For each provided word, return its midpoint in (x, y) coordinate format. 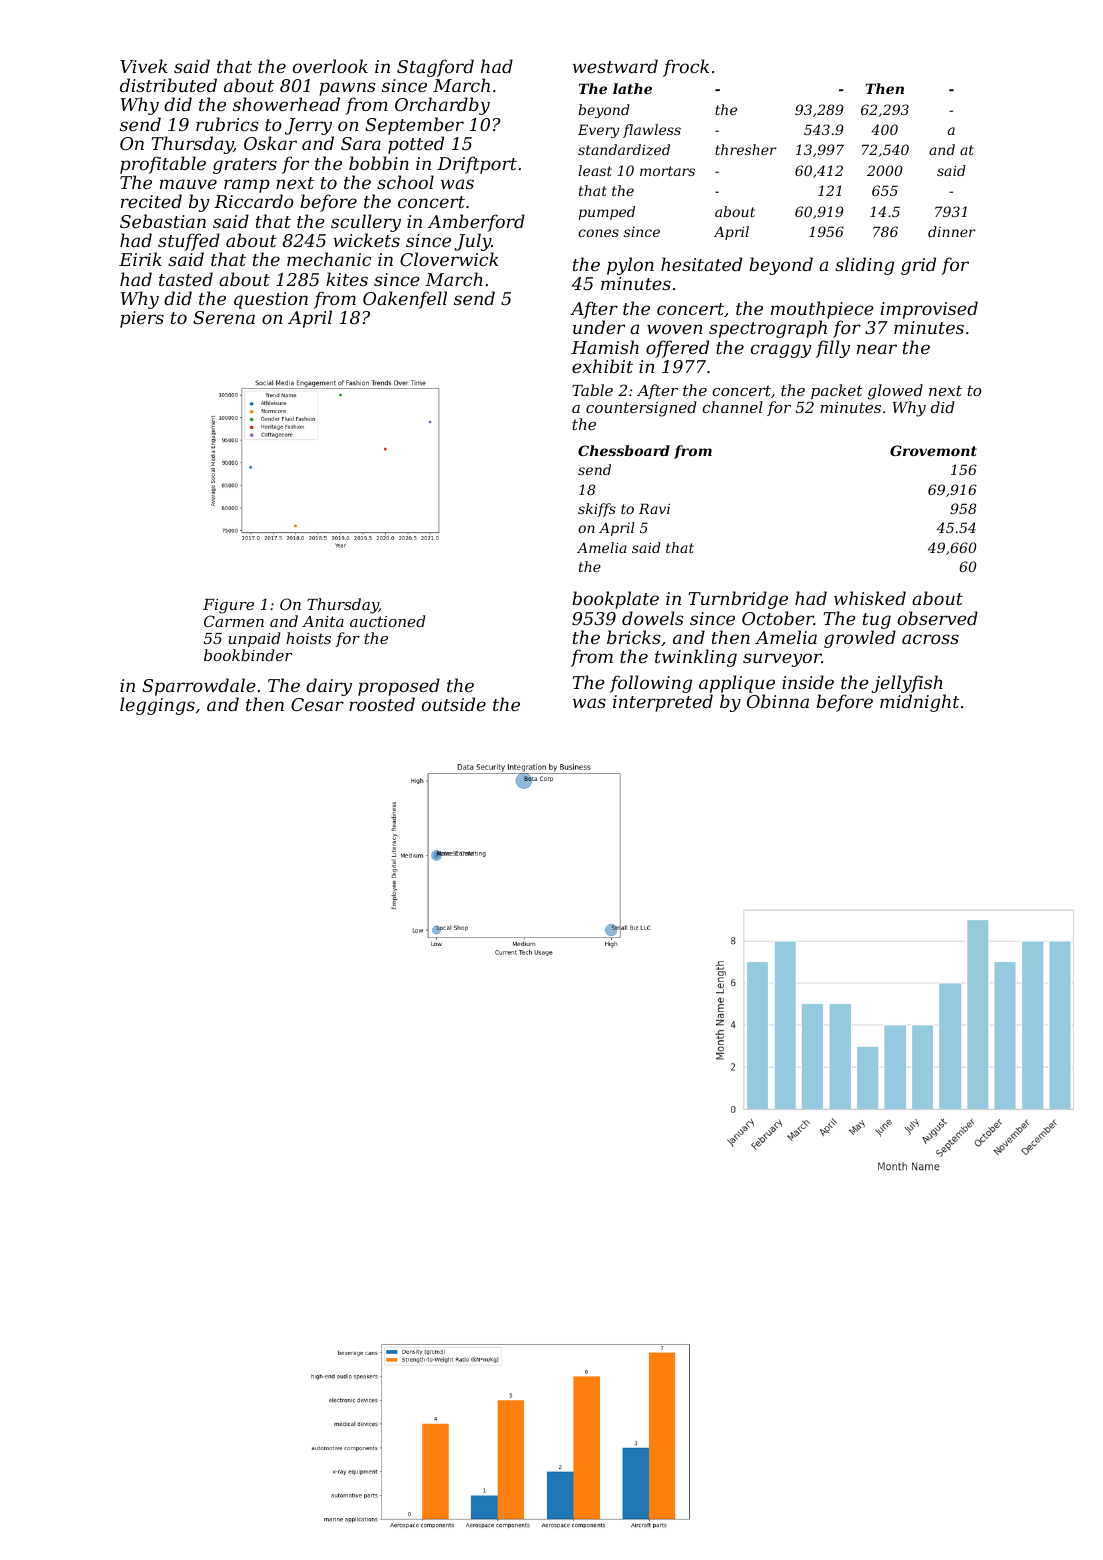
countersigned (641, 409)
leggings (157, 706)
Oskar (270, 143)
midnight (919, 703)
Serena (224, 317)
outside (454, 704)
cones (598, 233)
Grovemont (933, 450)
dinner (952, 231)
